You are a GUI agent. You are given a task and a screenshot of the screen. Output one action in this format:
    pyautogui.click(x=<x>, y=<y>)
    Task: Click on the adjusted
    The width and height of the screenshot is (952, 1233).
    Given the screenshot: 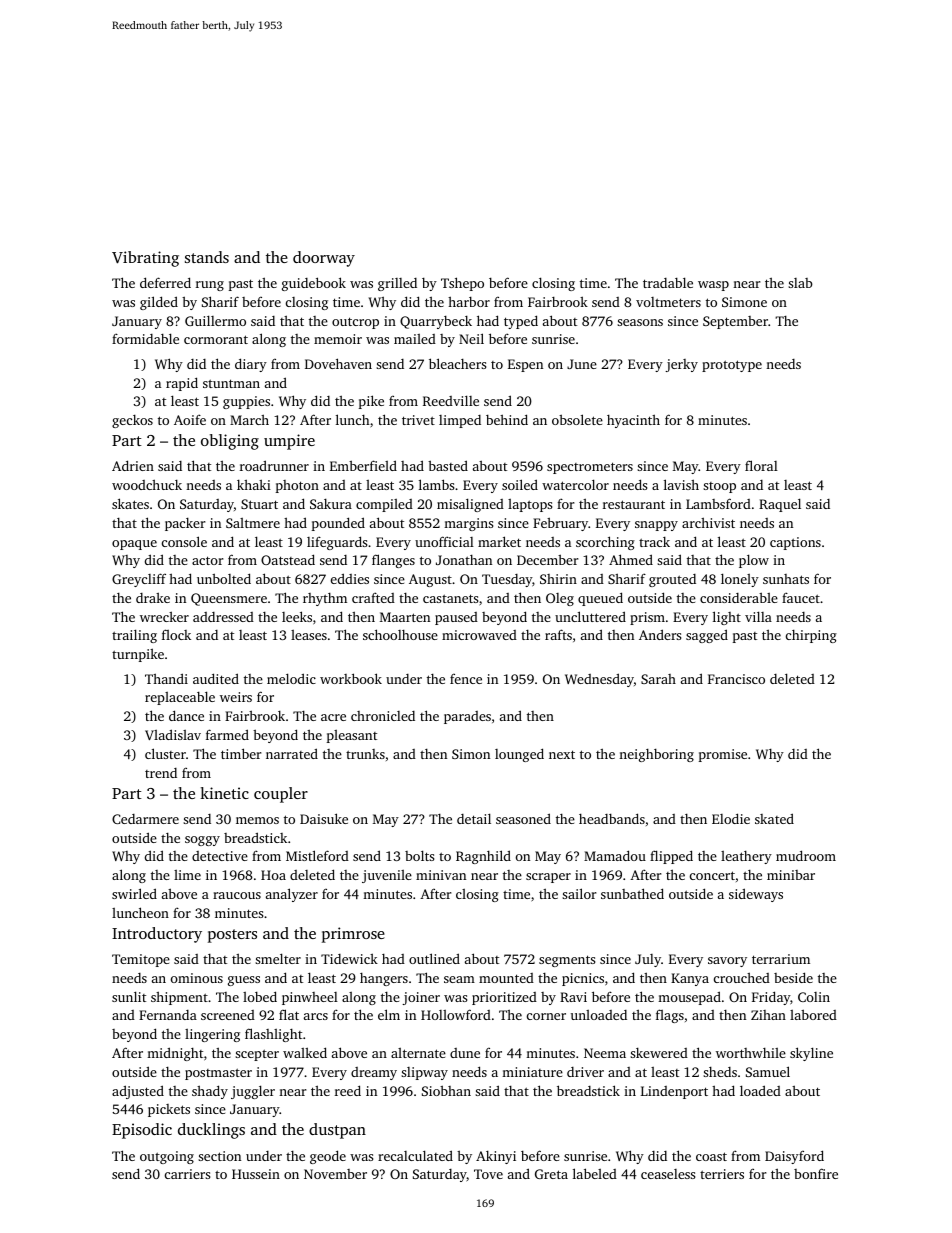 What is the action you would take?
    pyautogui.click(x=138, y=1092)
